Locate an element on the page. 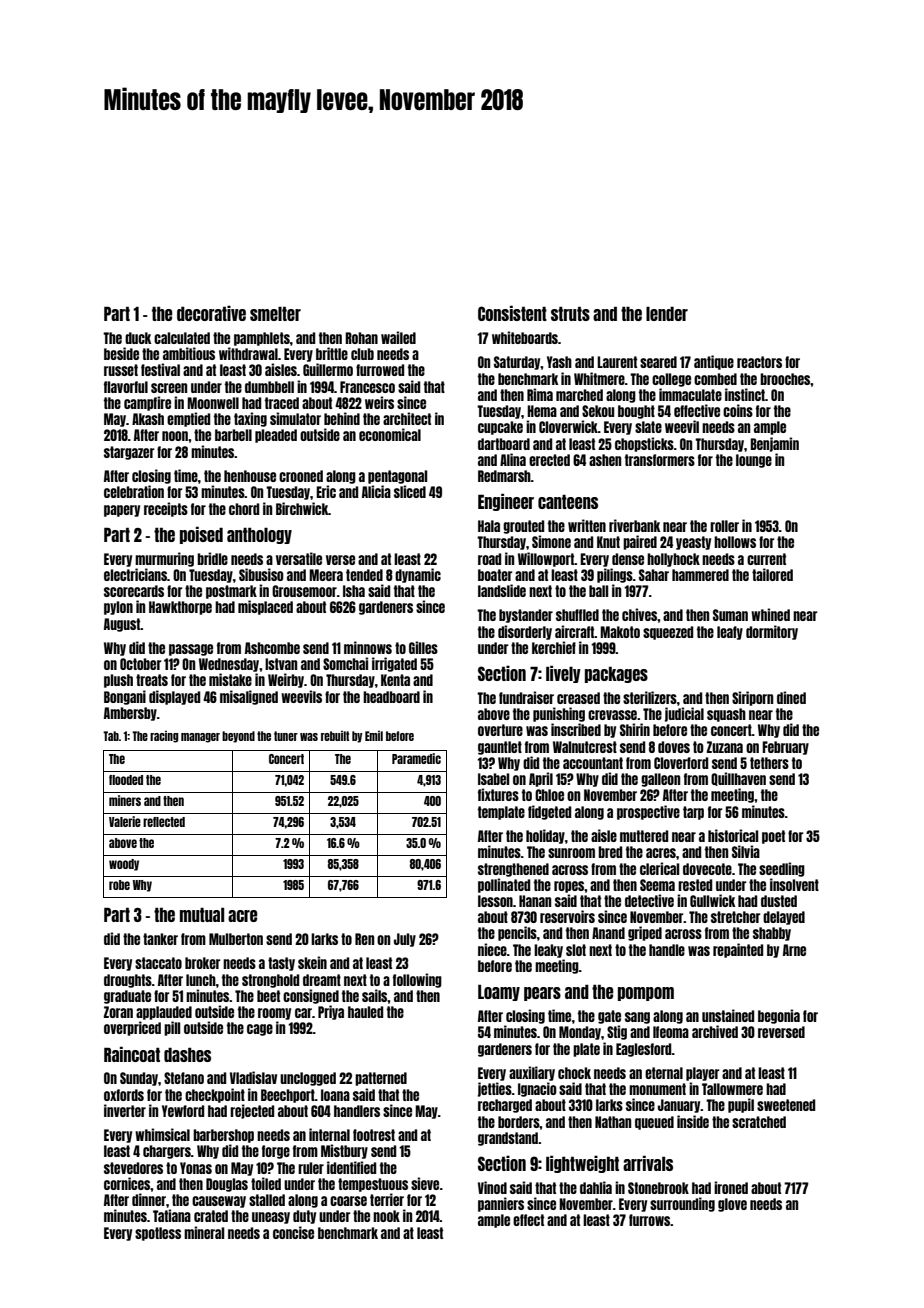 The image size is (924, 1308). cornices is located at coordinates (127, 1183).
